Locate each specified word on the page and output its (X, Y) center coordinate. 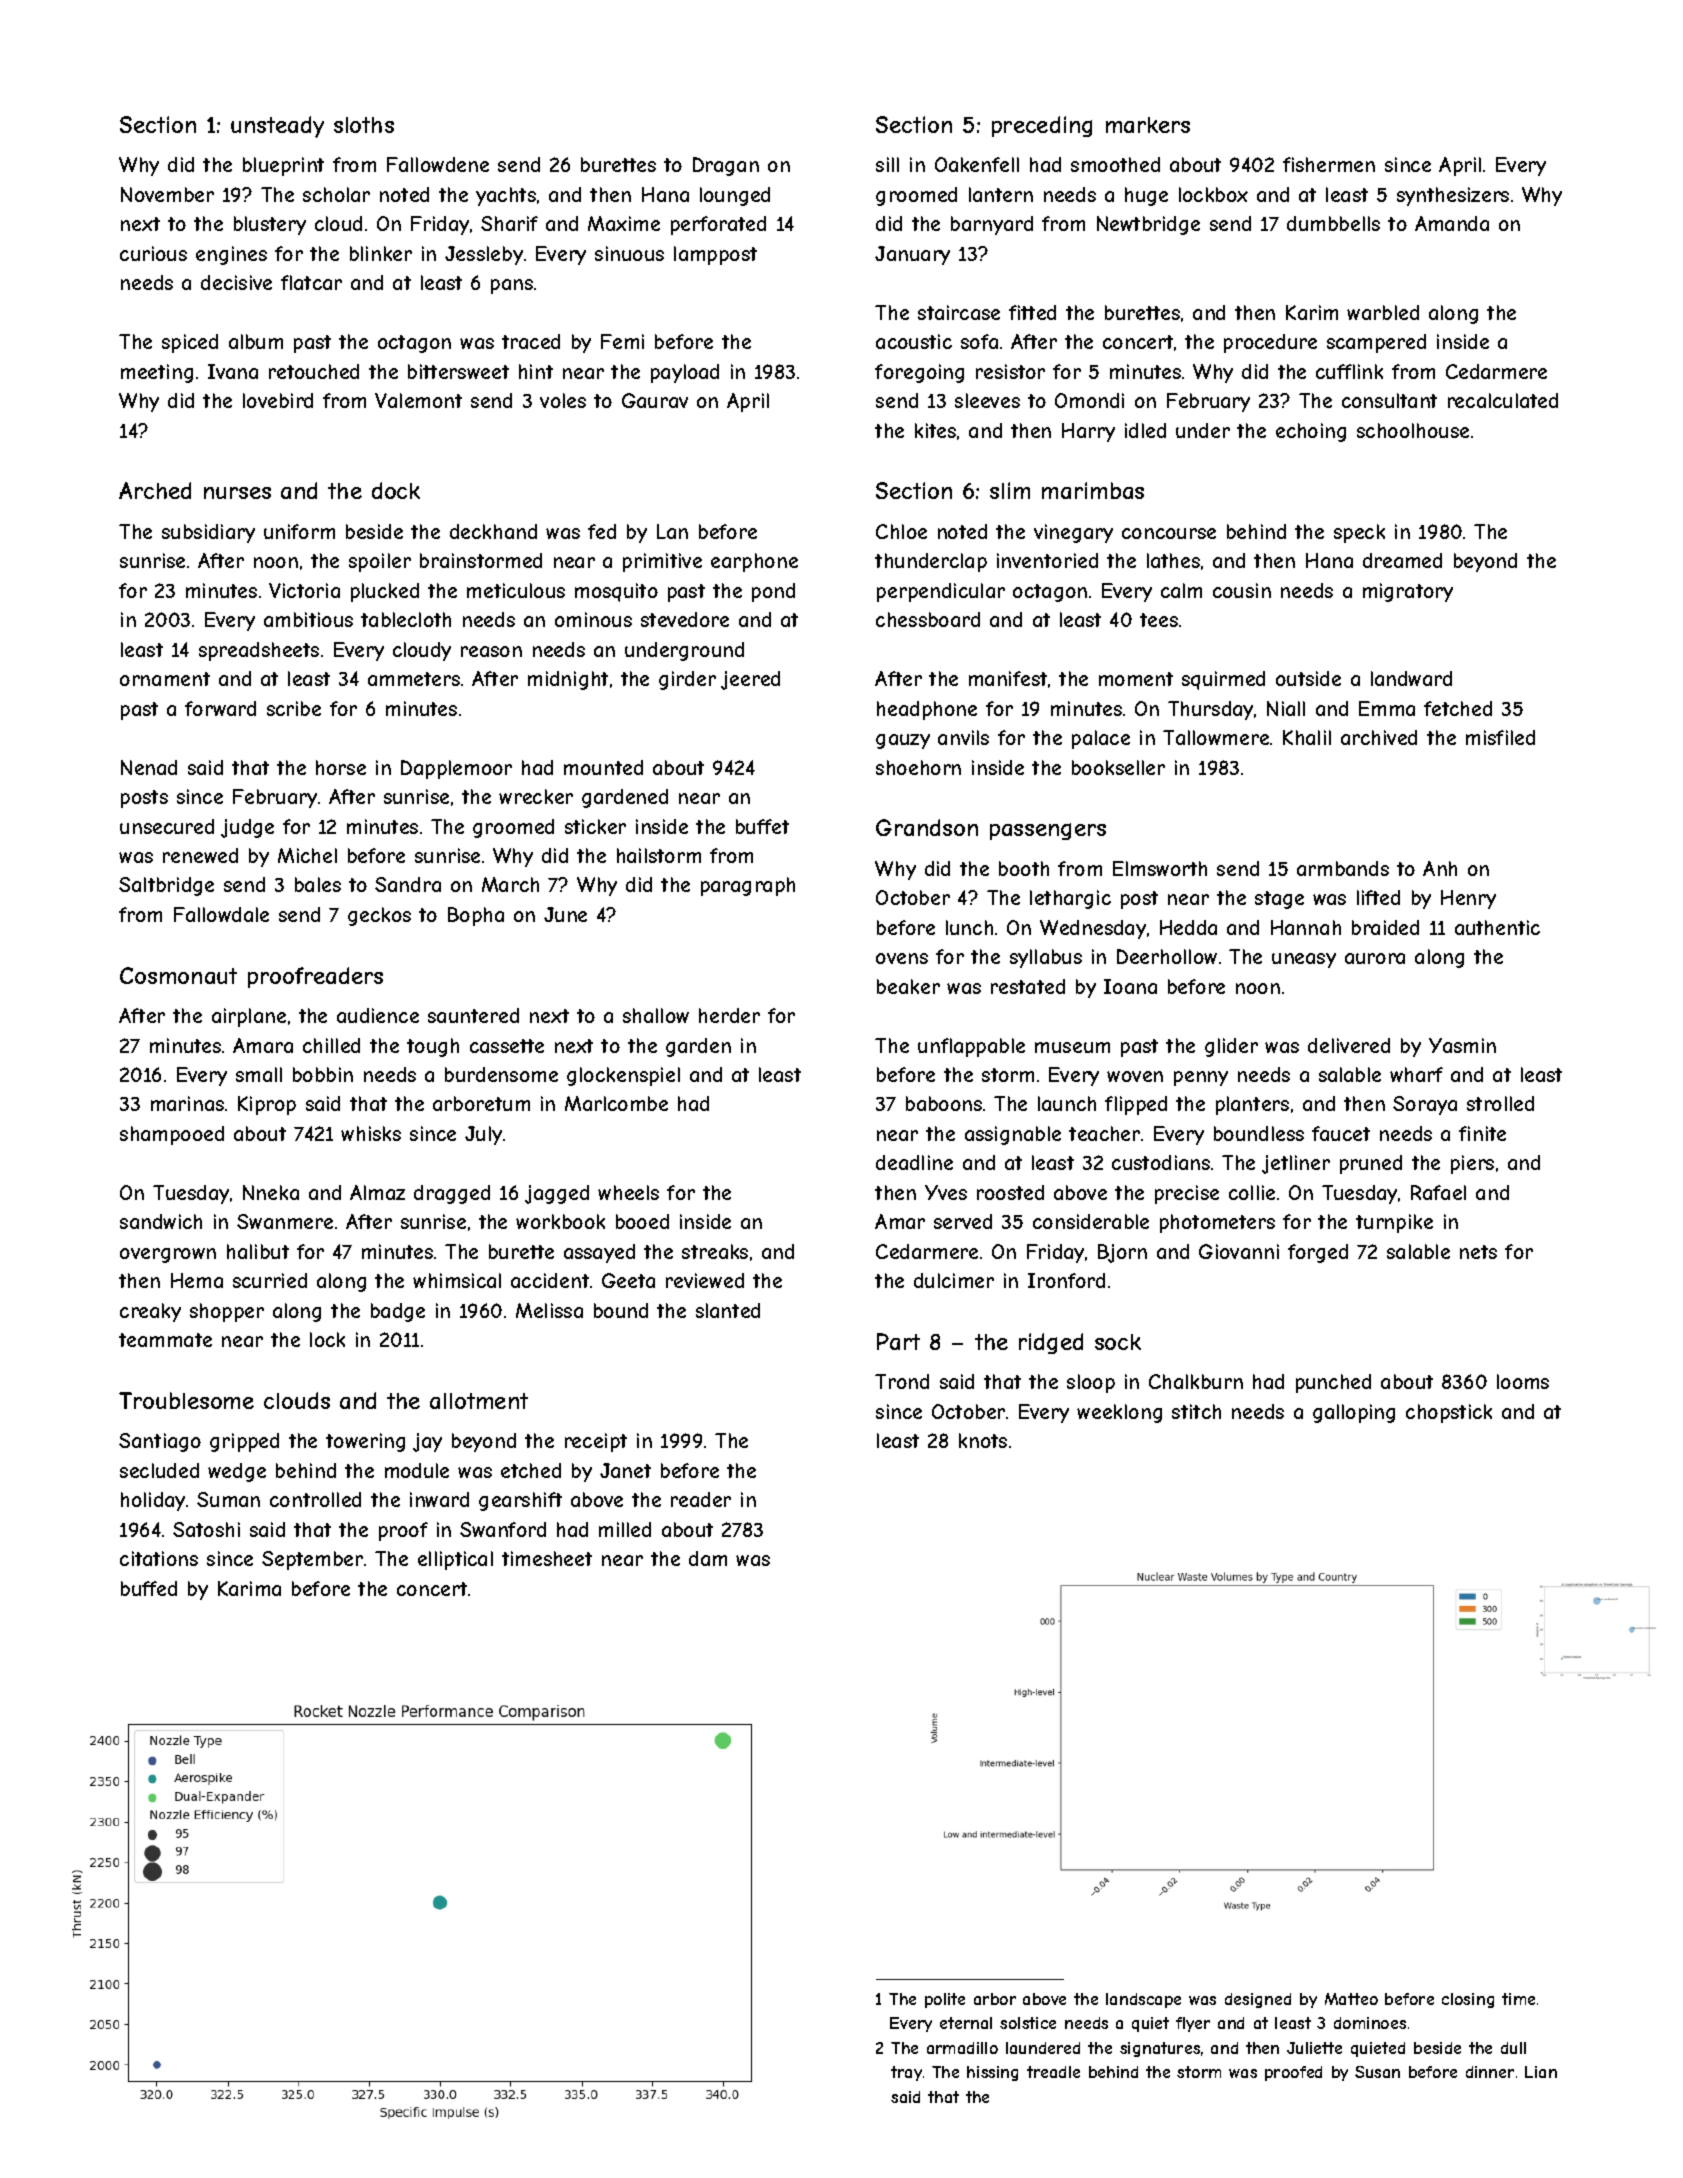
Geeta (628, 1280)
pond (773, 592)
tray (906, 2073)
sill (887, 164)
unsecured (167, 826)
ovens (902, 958)
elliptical (455, 1560)
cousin (1242, 590)
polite (945, 2000)
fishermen (1329, 164)
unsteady (277, 127)
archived (1379, 737)
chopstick (1449, 1413)
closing (1468, 2000)
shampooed (172, 1135)
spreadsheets (259, 651)
